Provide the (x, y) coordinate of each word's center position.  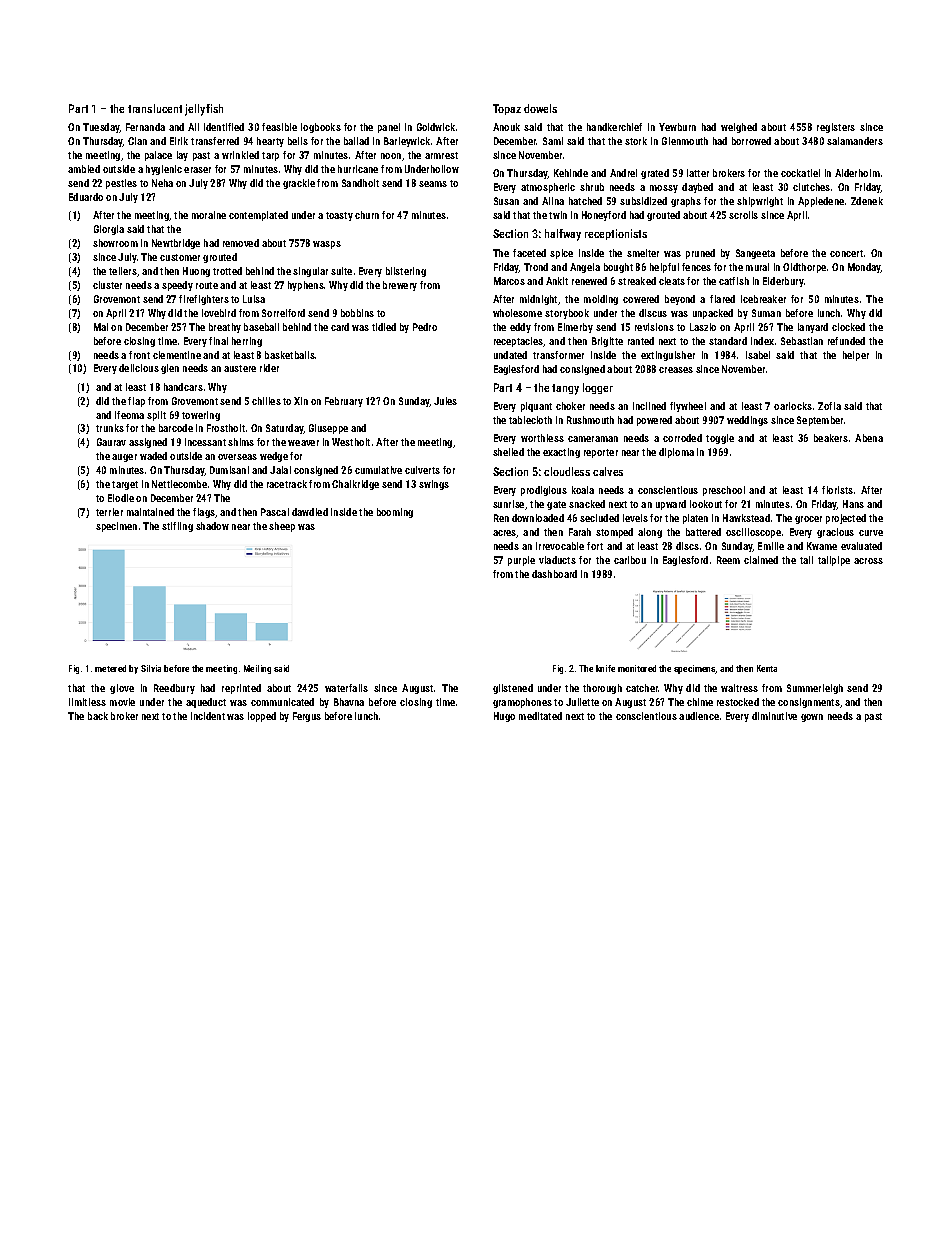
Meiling (257, 669)
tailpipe (834, 561)
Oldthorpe (804, 268)
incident (208, 716)
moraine (209, 215)
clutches (811, 187)
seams (433, 184)
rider (269, 368)
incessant (205, 442)
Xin (301, 401)
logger (598, 388)
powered (654, 421)
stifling (177, 527)
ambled (84, 169)
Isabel (758, 355)
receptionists (616, 234)
